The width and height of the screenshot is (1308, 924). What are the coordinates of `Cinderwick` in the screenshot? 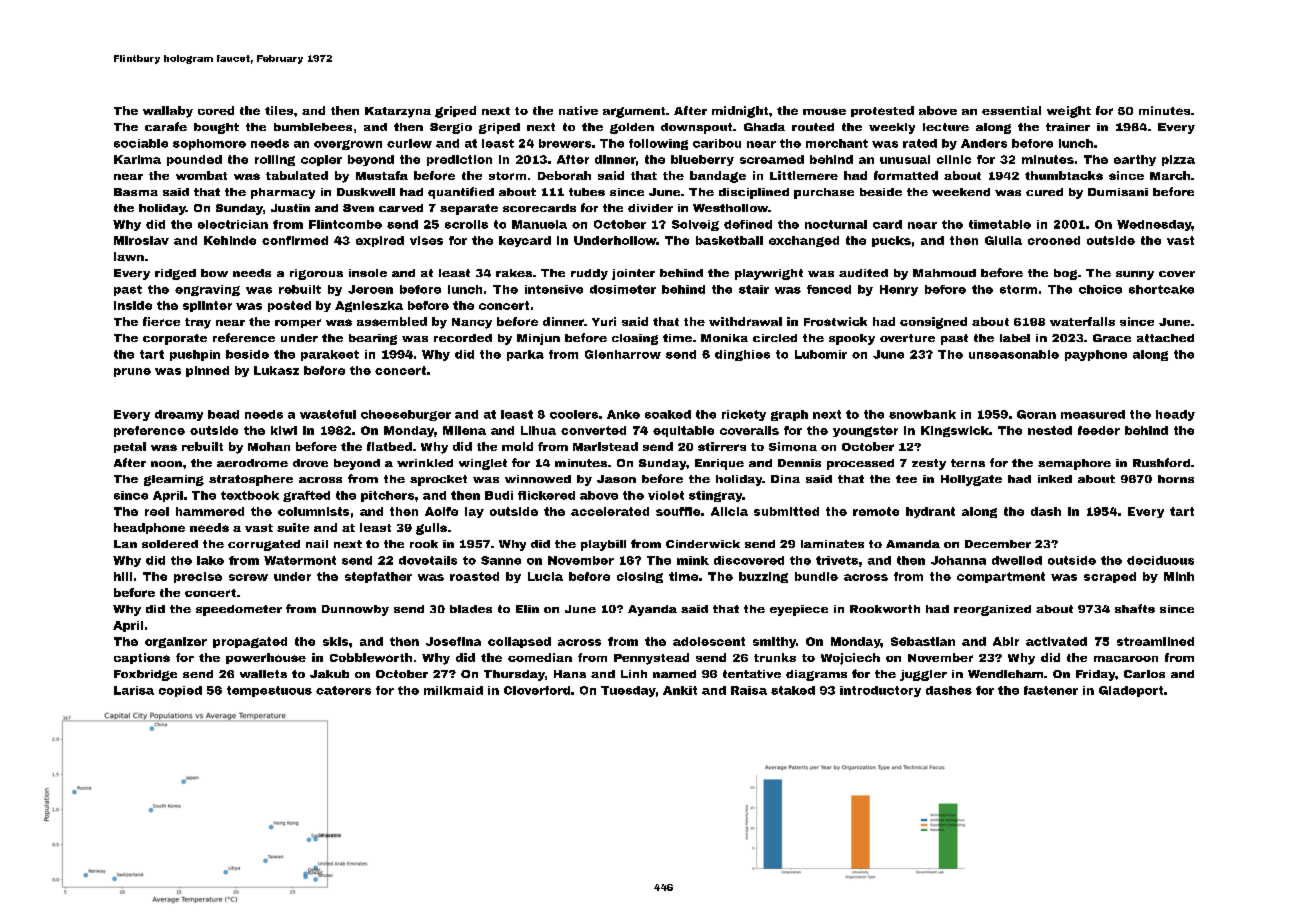 It's located at (703, 544).
